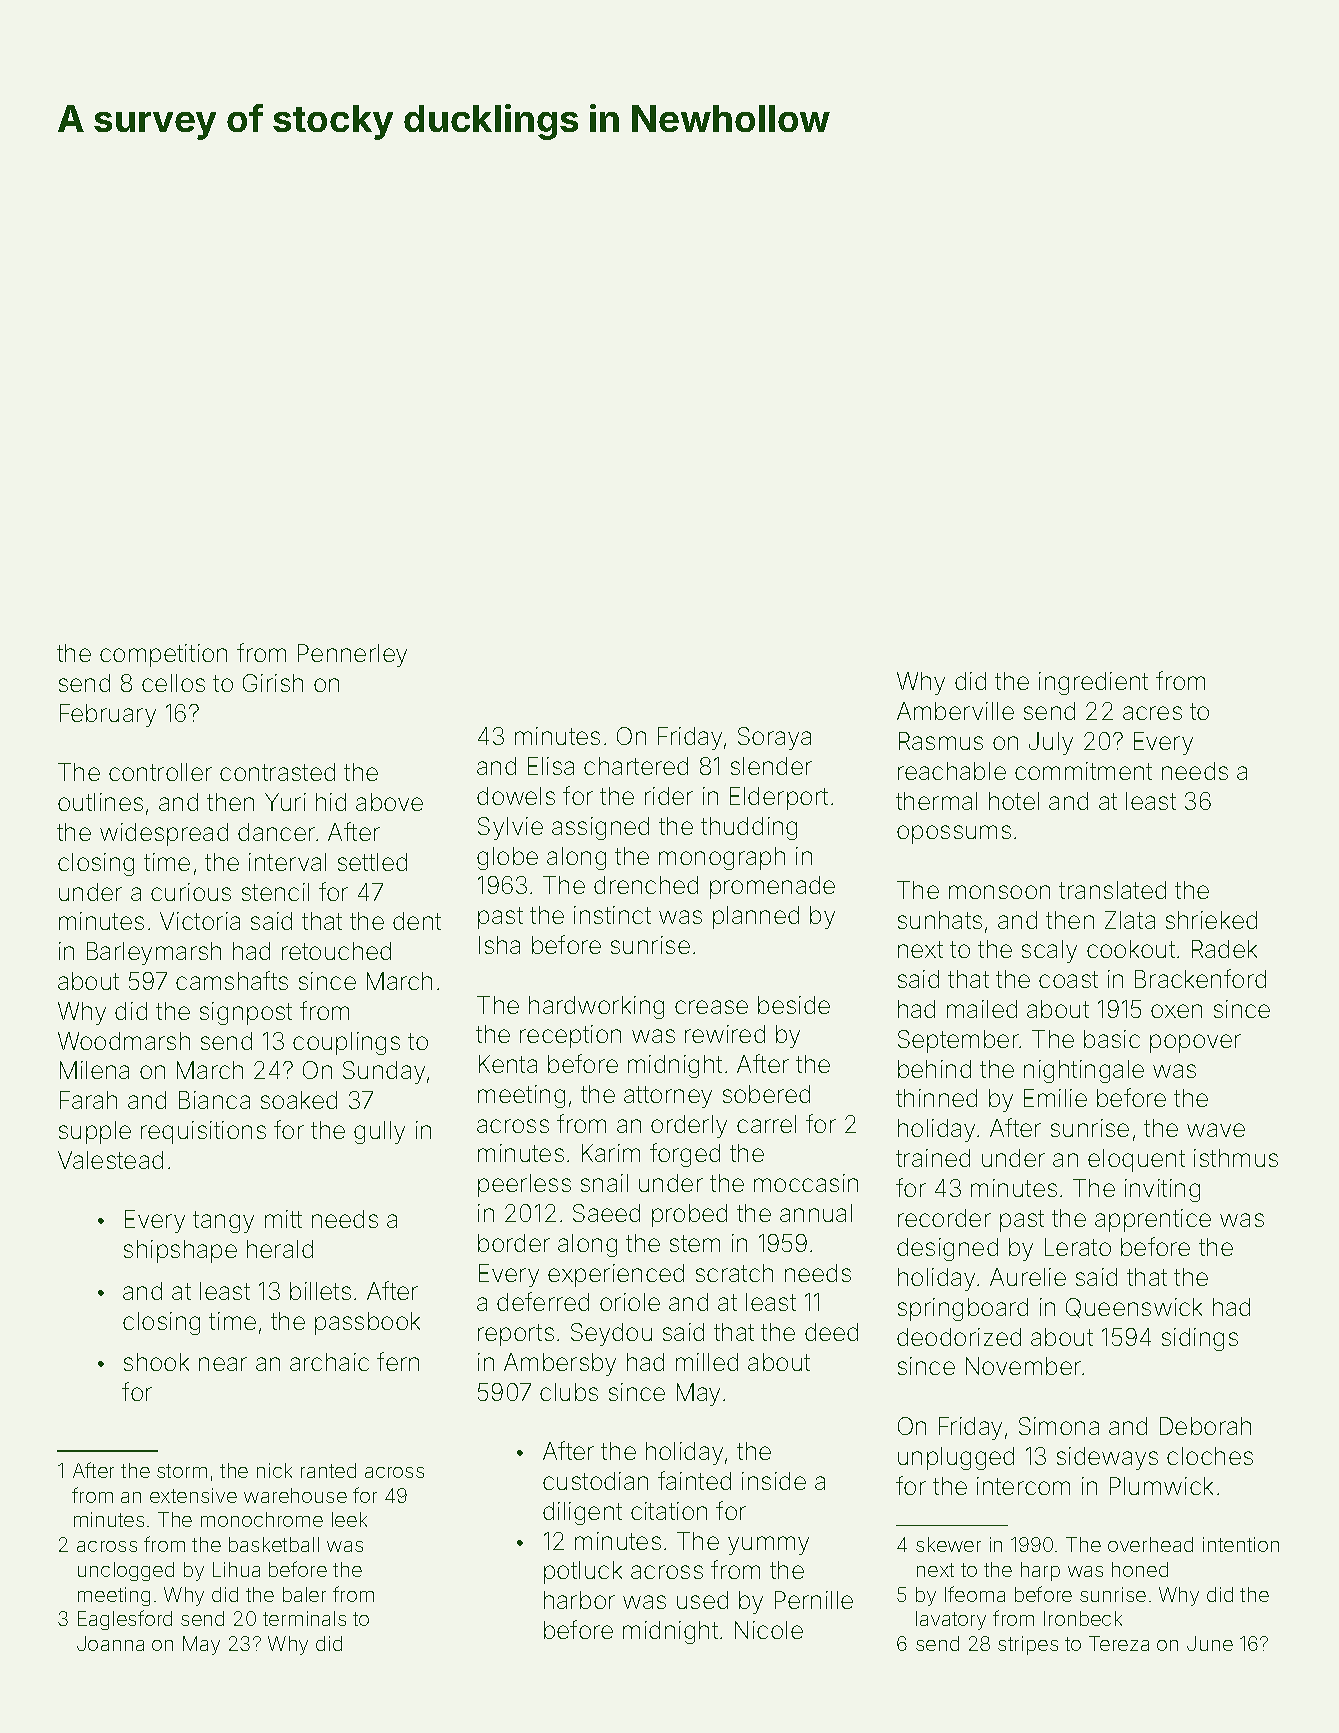 The image size is (1339, 1733). Describe the element at coordinates (320, 1291) in the screenshot. I see `billets` at that location.
